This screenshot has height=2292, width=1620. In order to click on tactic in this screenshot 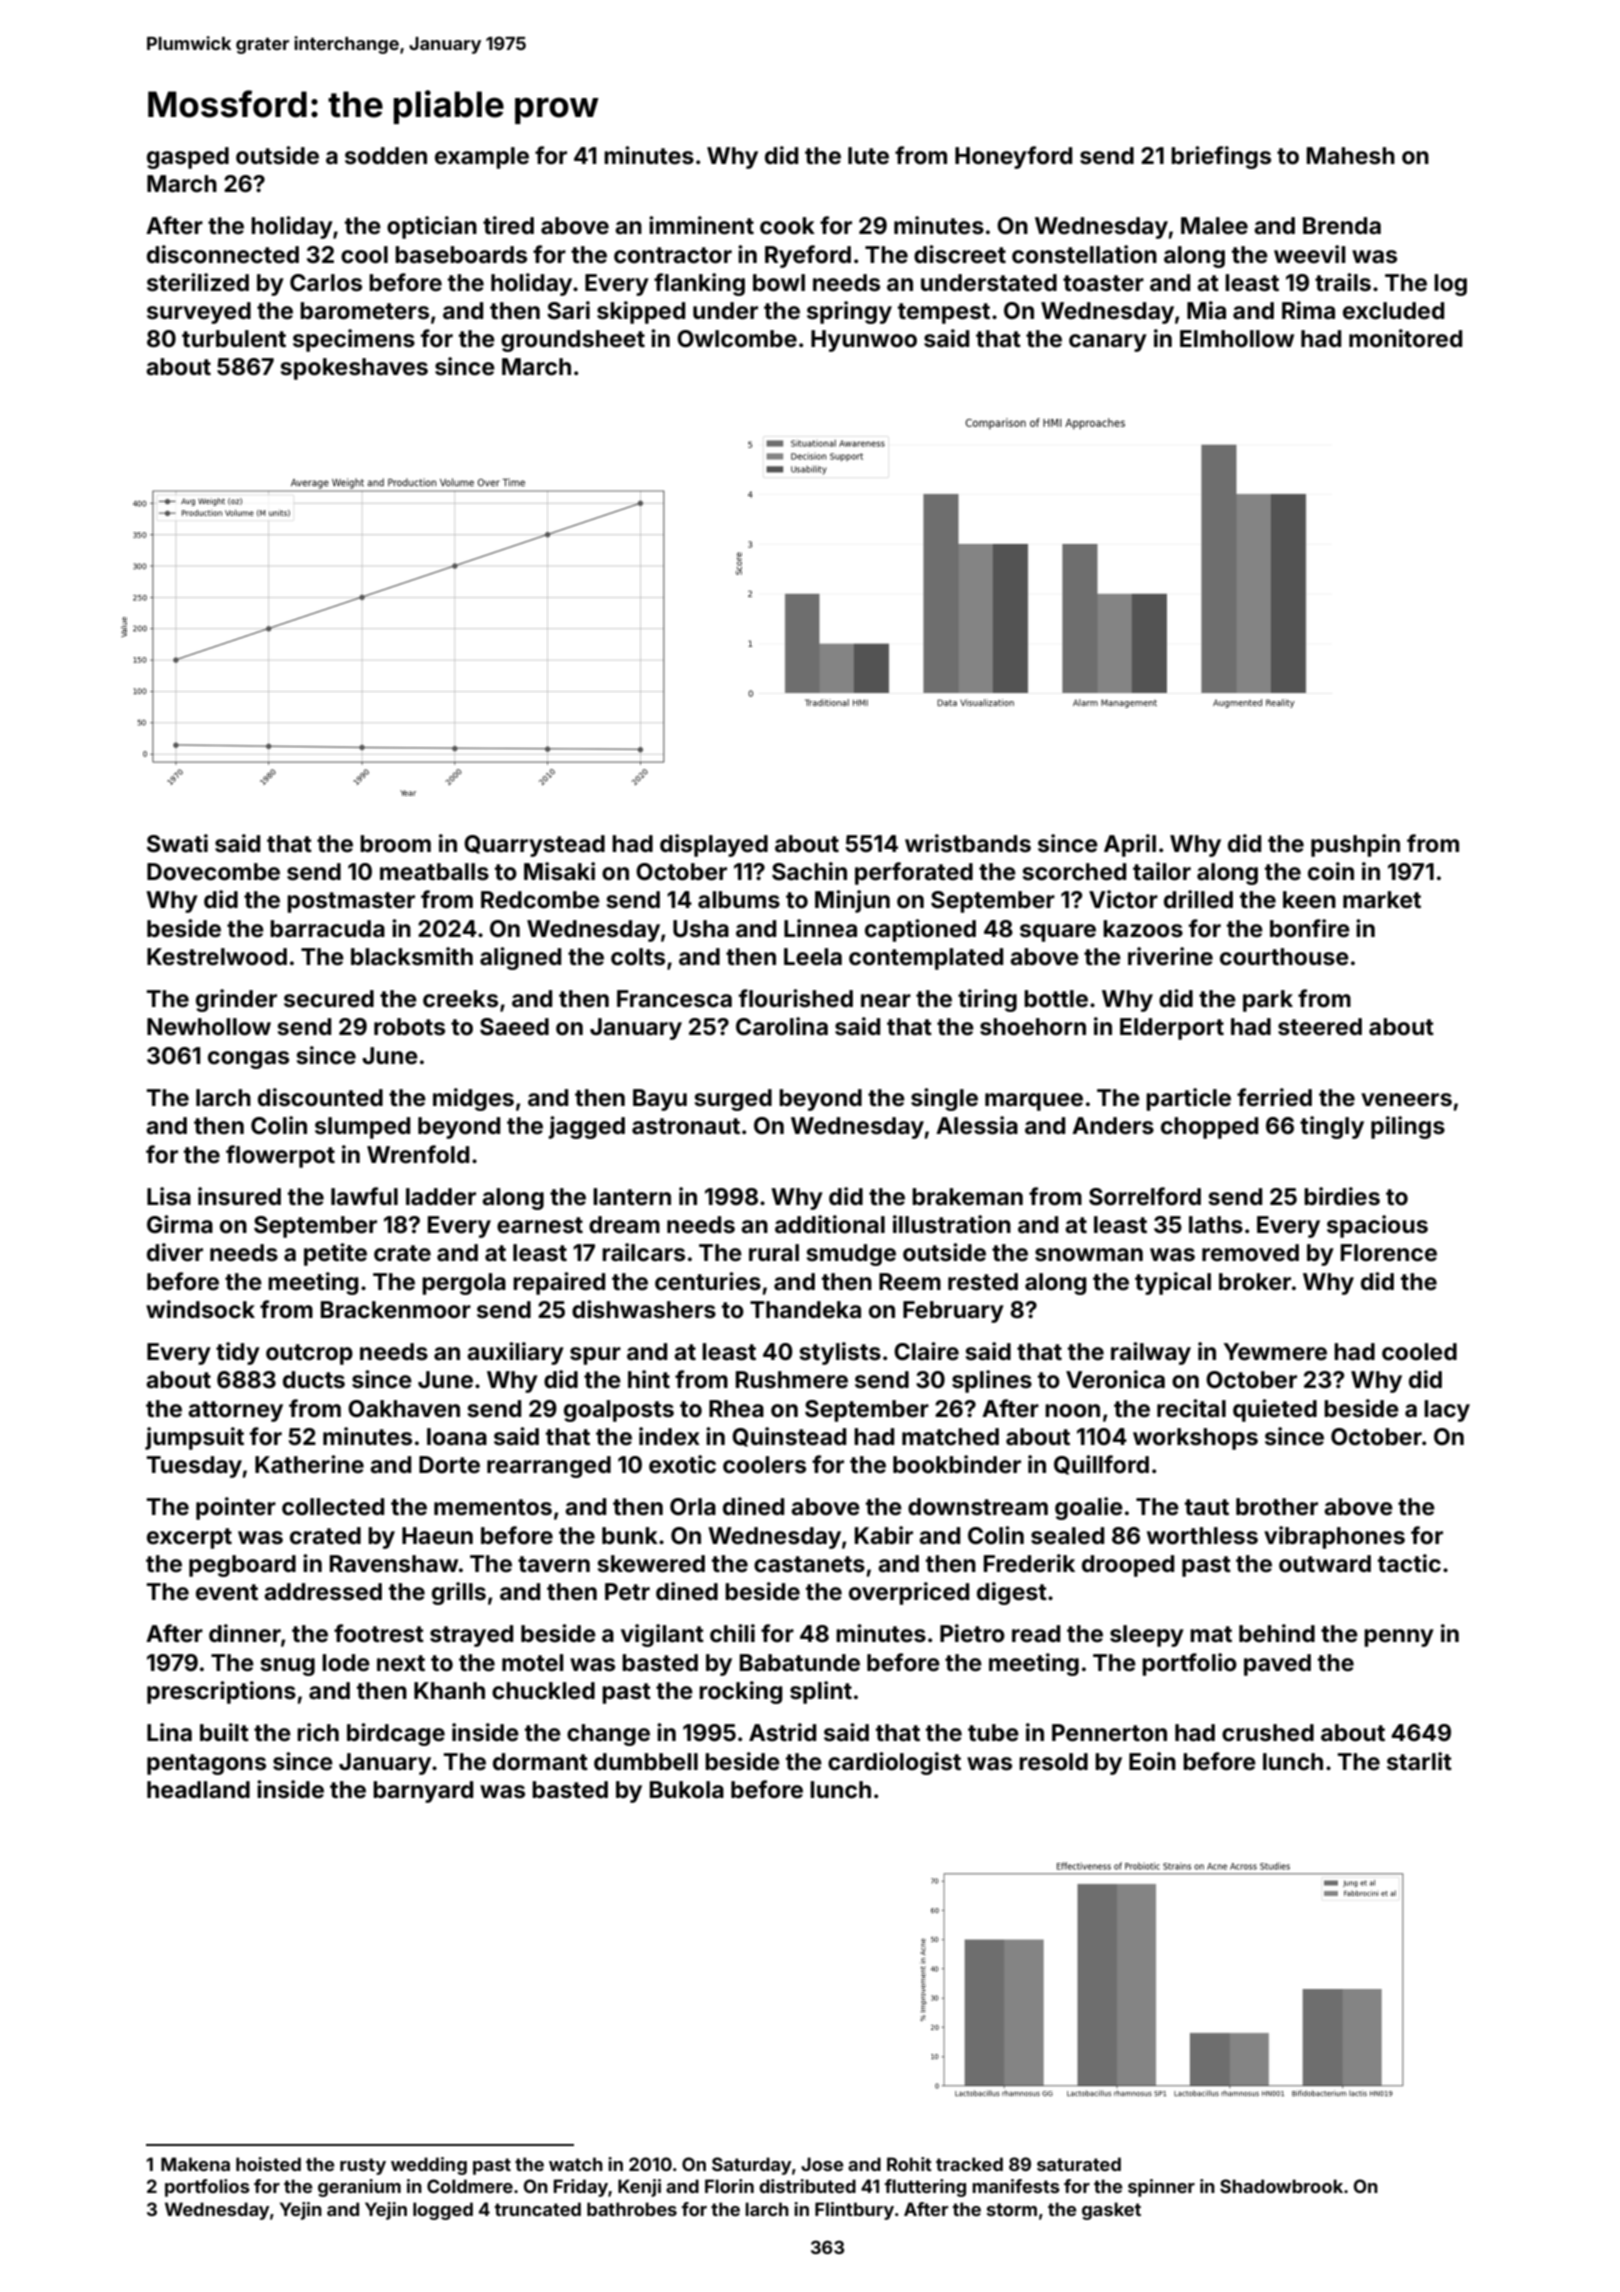, I will do `click(1409, 1563)`.
